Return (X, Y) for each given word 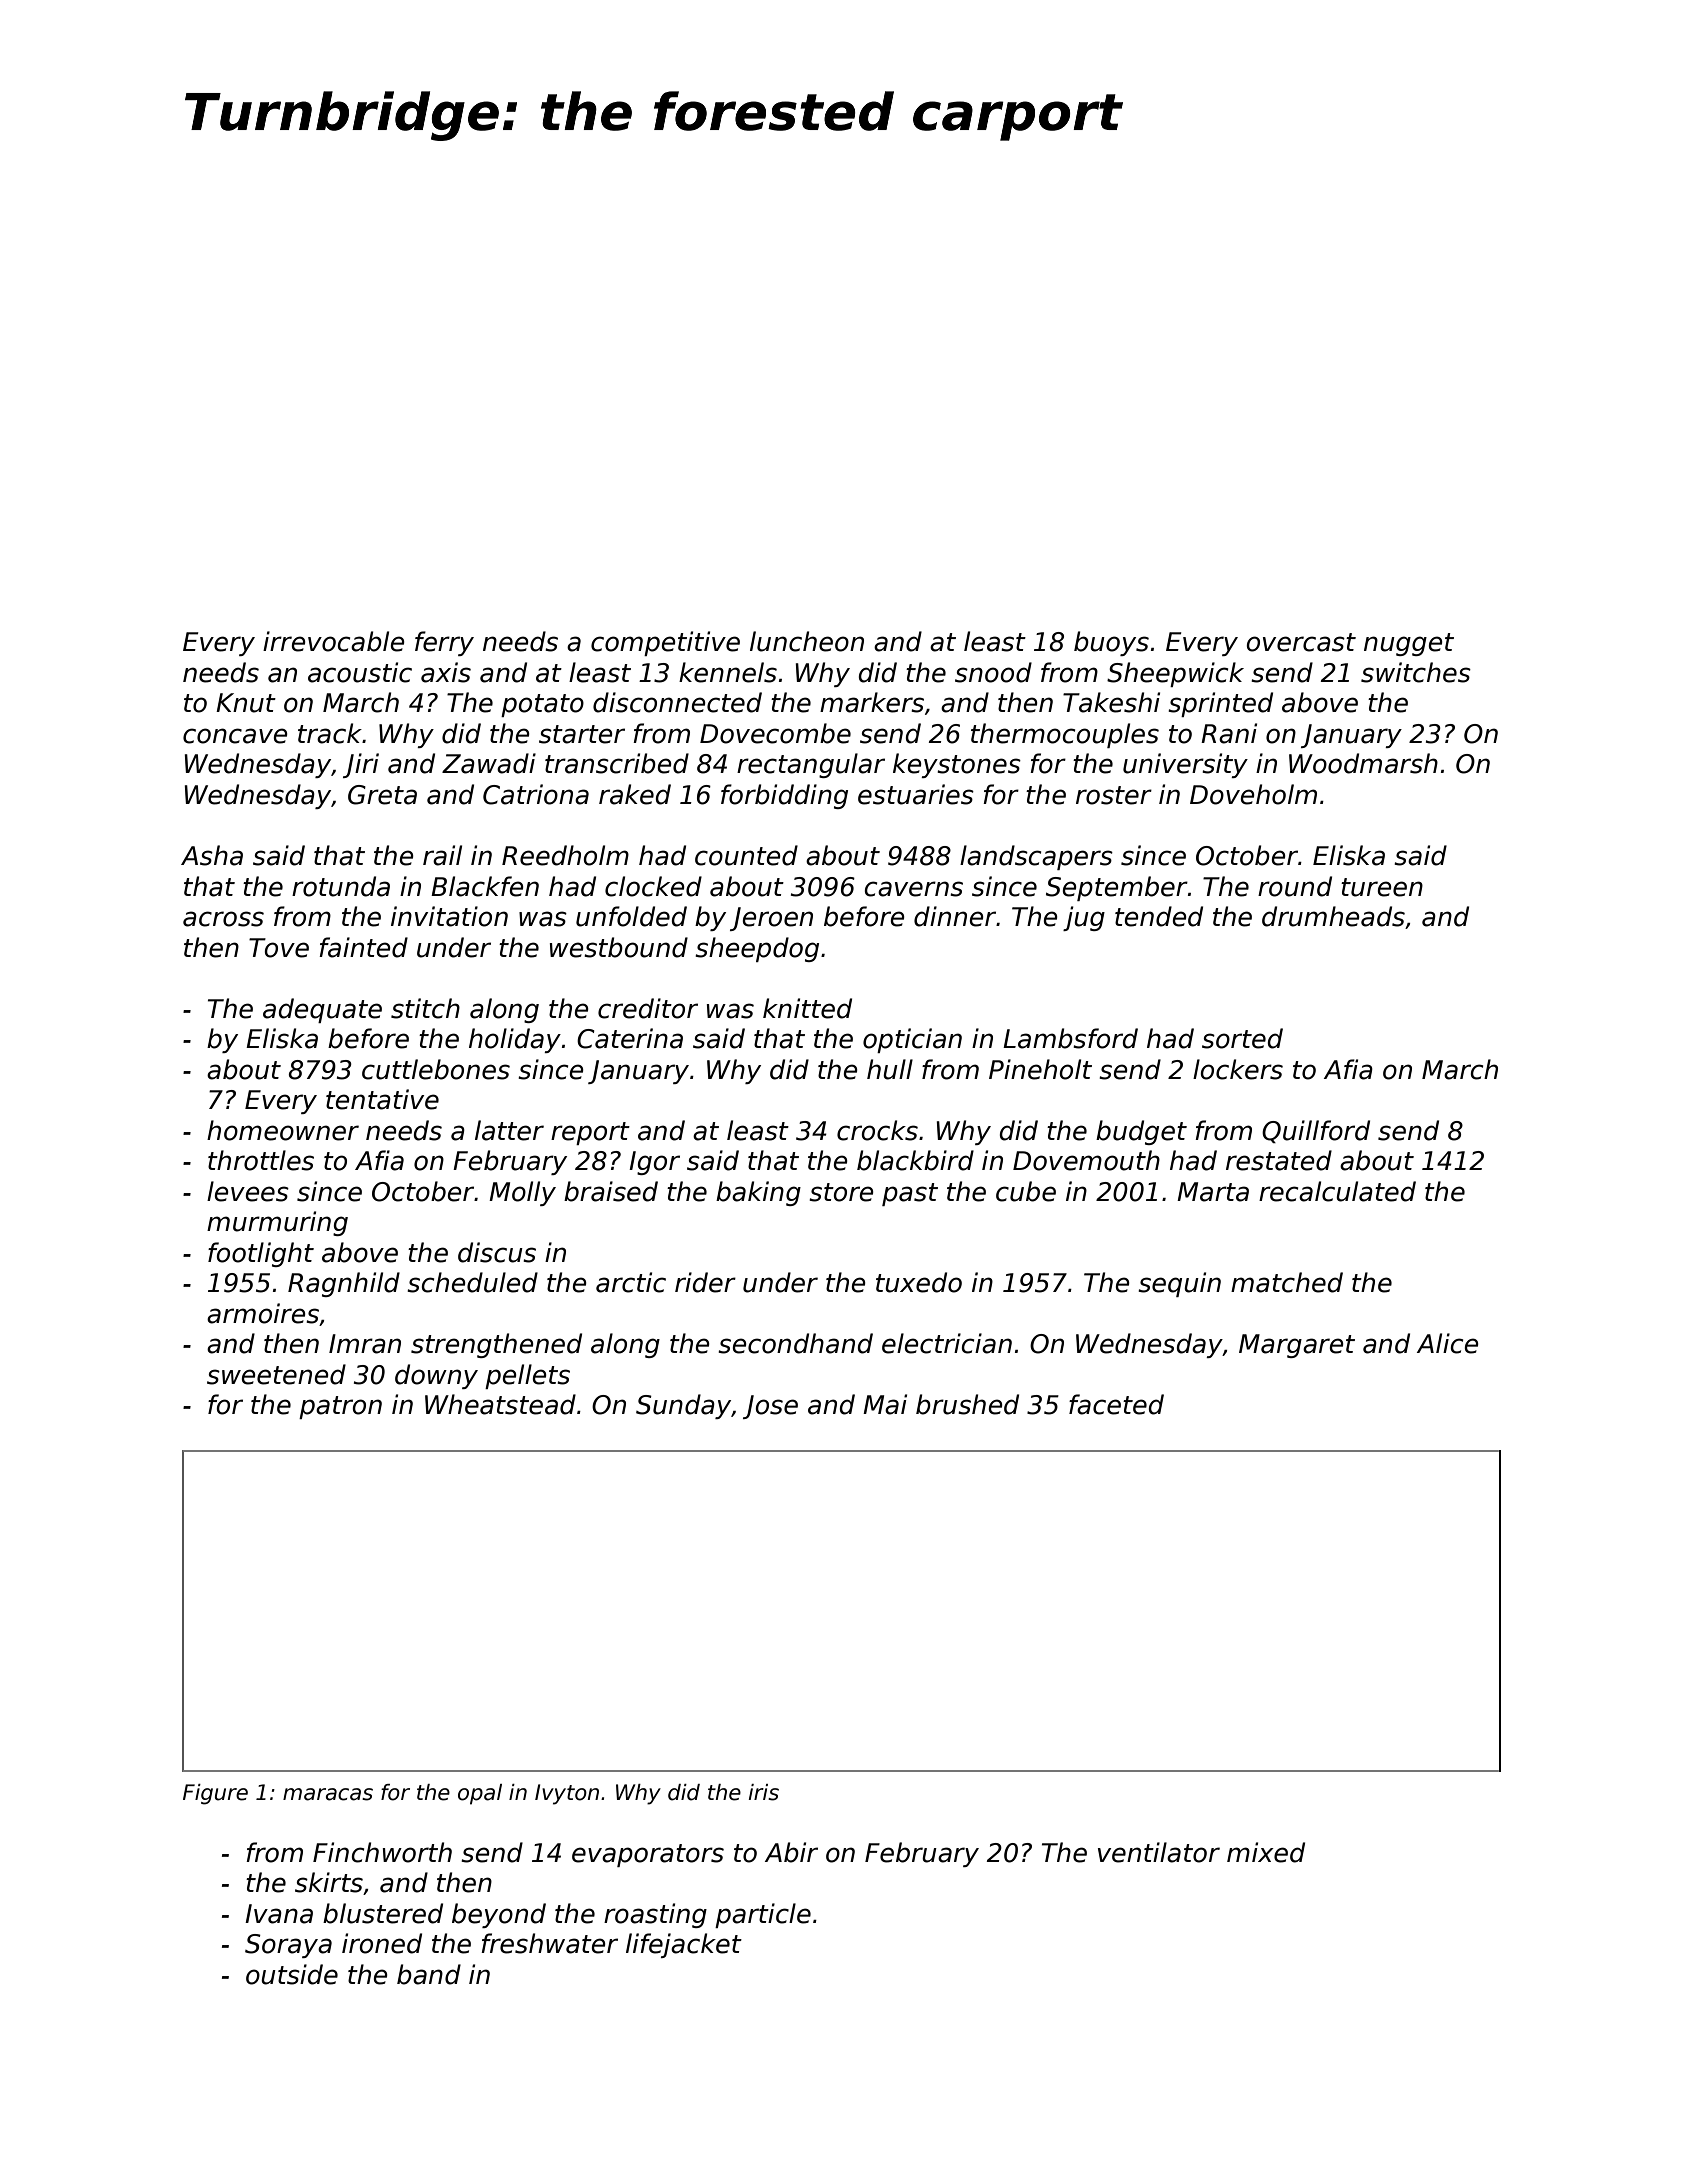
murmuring (277, 1223)
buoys (1111, 643)
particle (763, 1915)
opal (480, 1794)
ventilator (1159, 1852)
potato (542, 705)
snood (993, 672)
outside (292, 1974)
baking (758, 1193)
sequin (1179, 1284)
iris (763, 1792)
